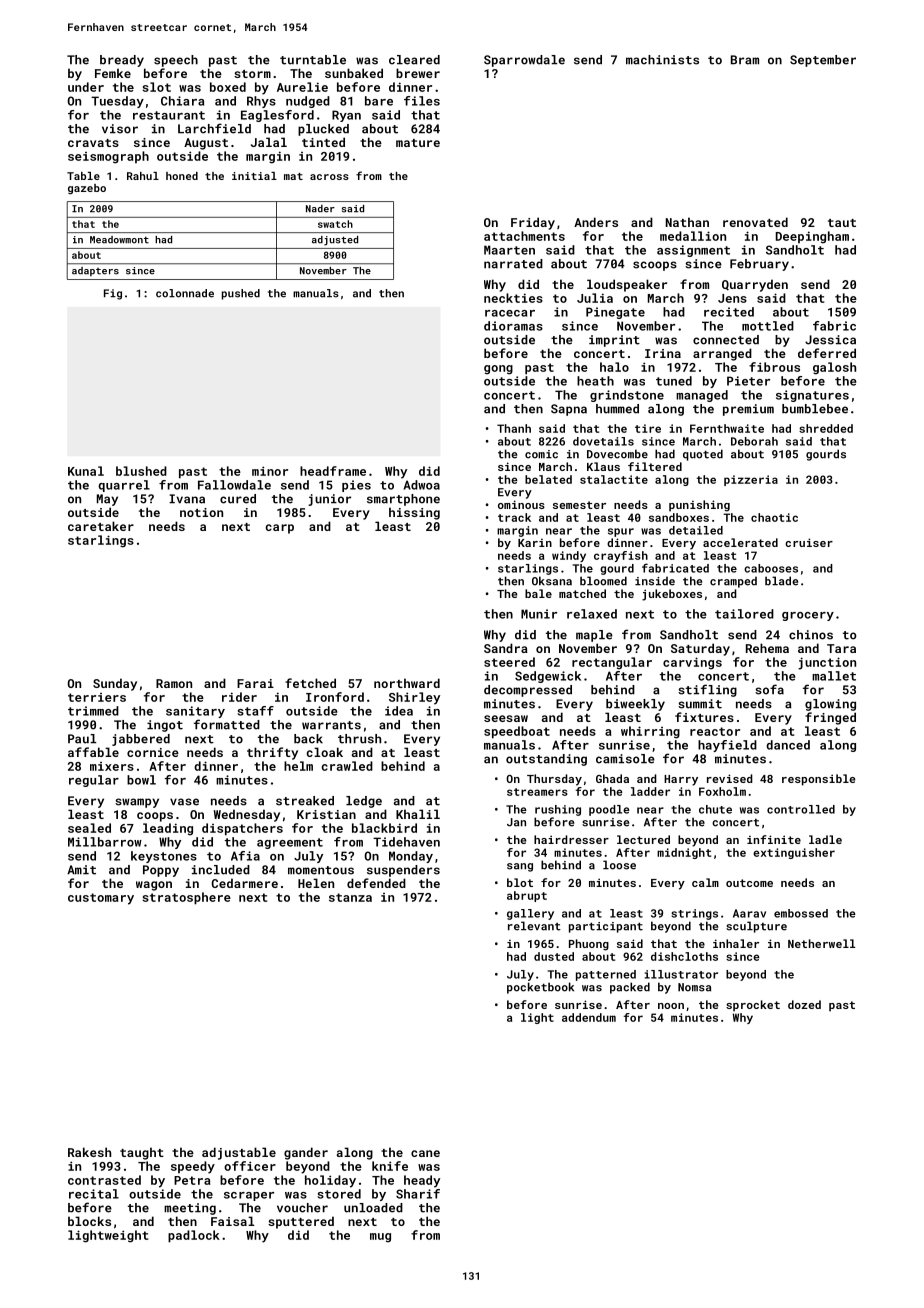  Describe the element at coordinates (418, 143) in the document. I see `mature` at that location.
